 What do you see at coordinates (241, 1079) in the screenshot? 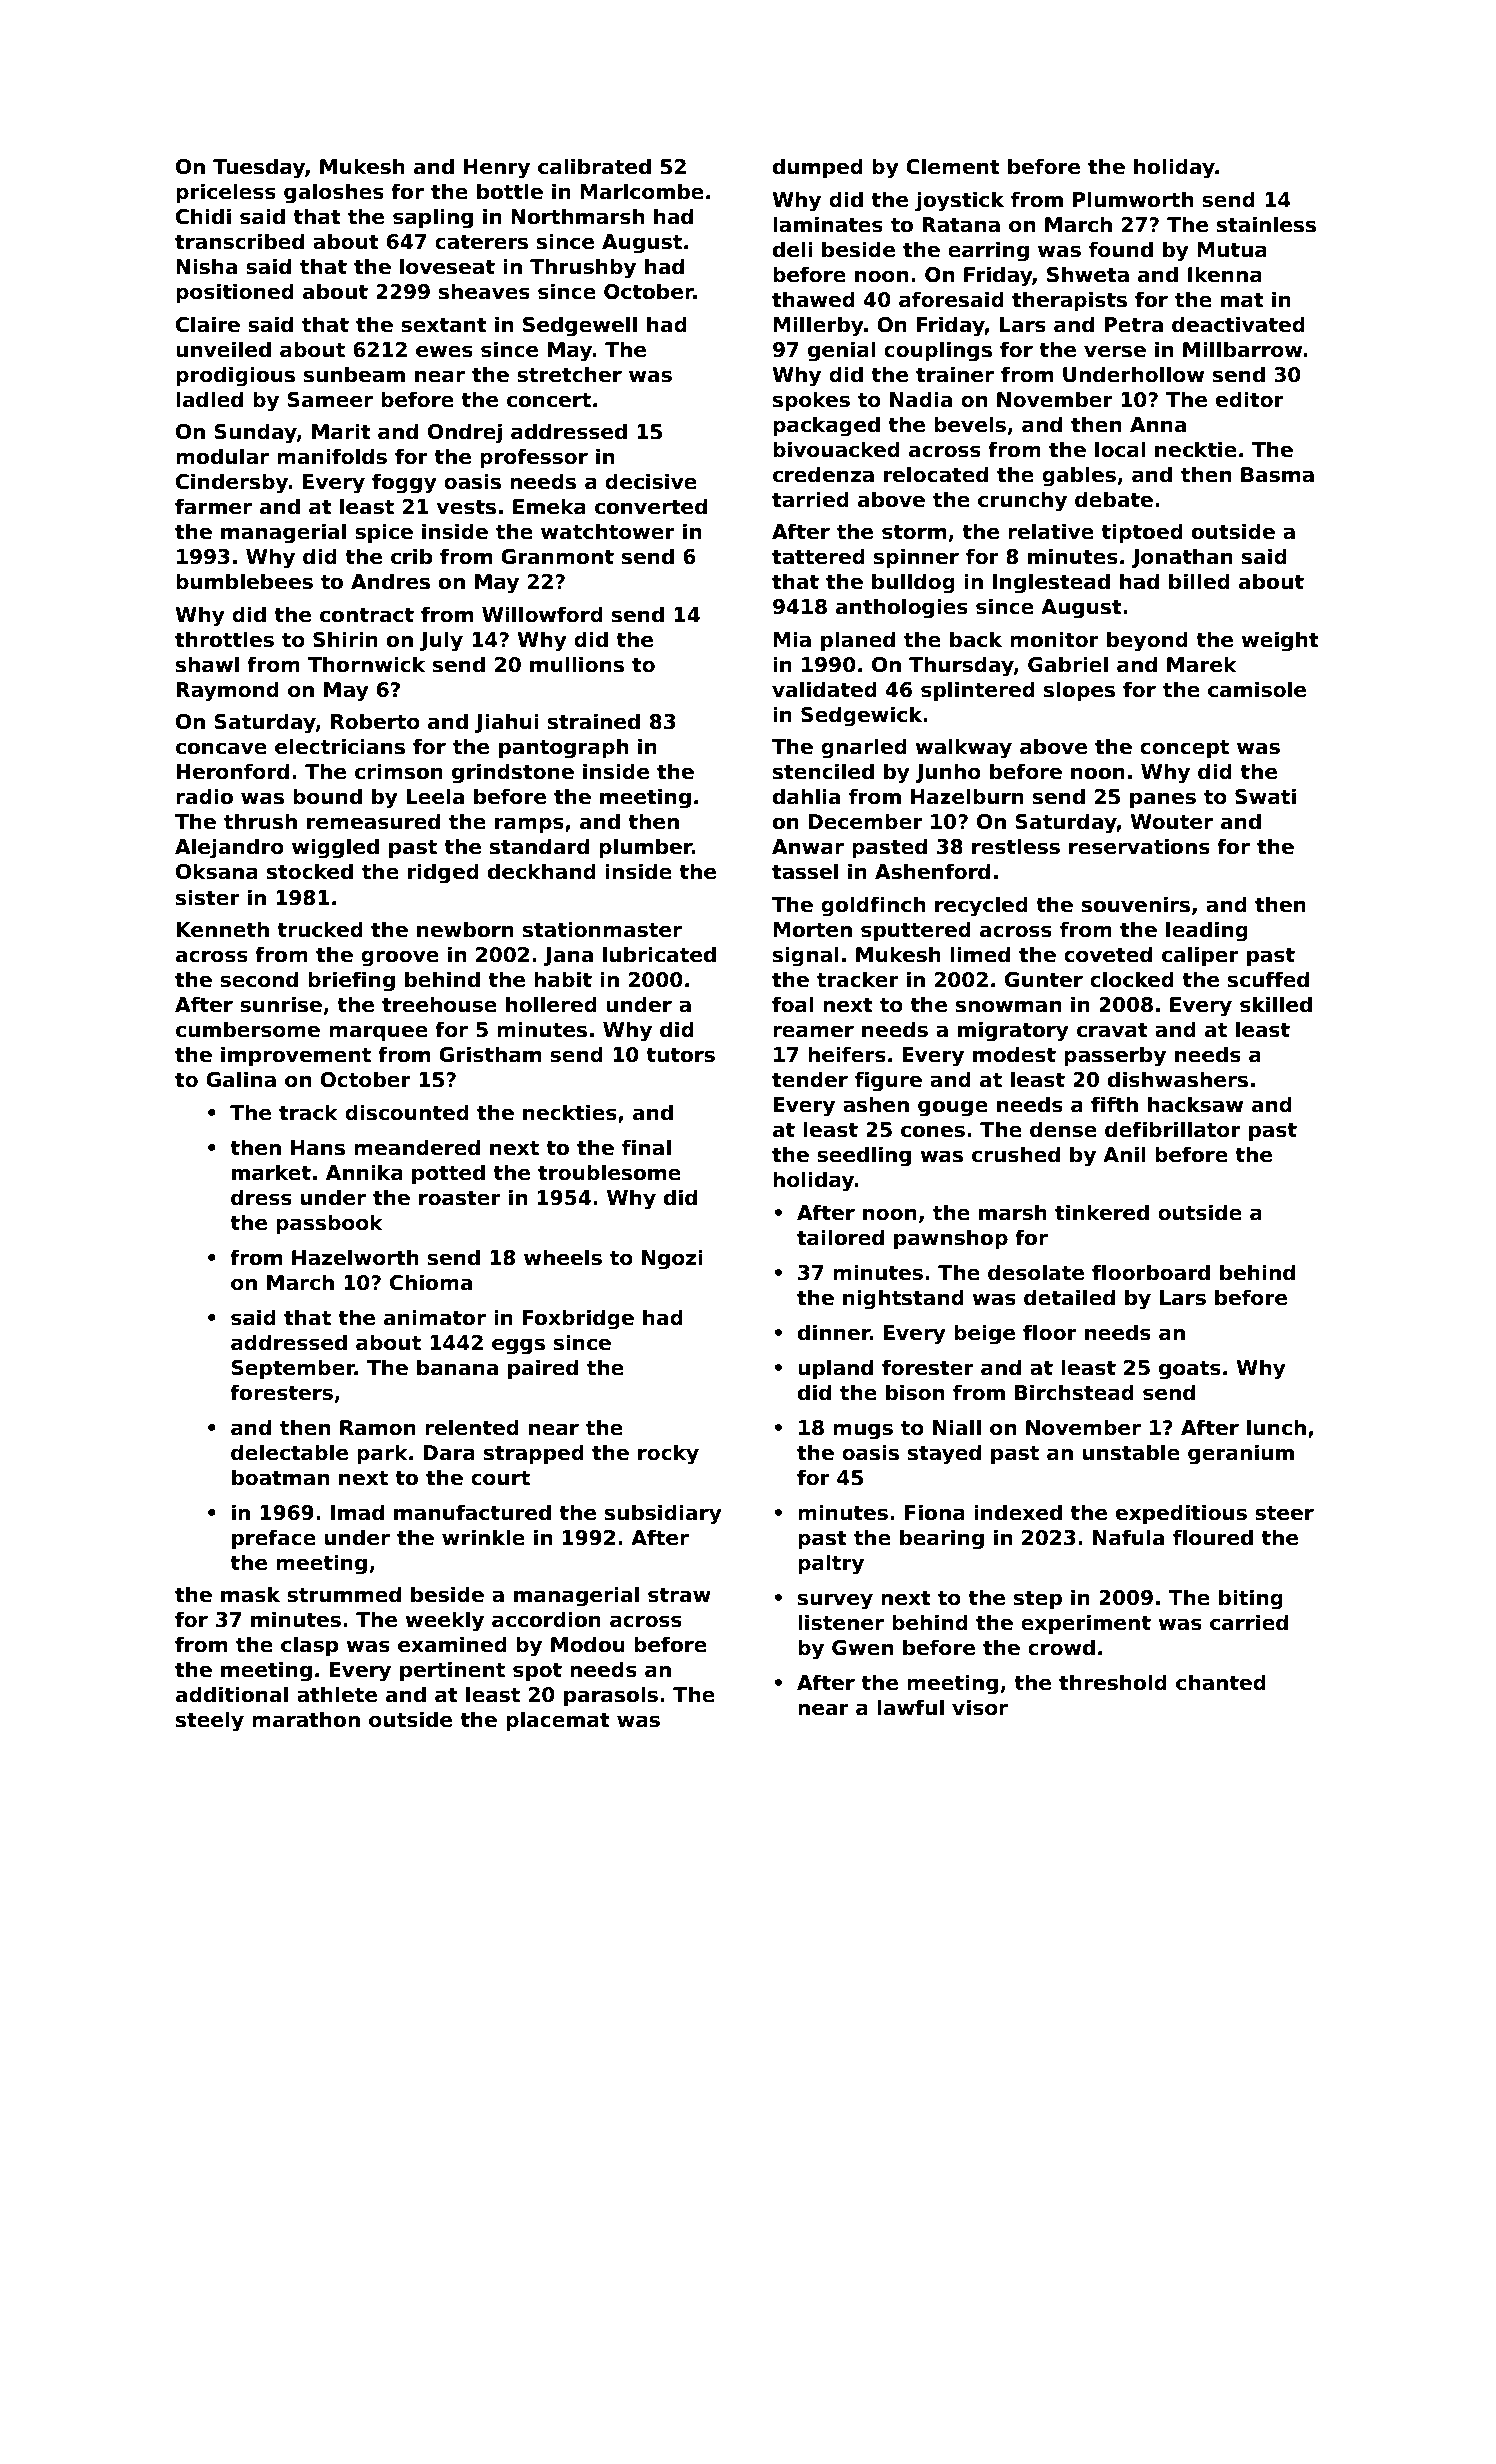
I see `Galina` at bounding box center [241, 1079].
